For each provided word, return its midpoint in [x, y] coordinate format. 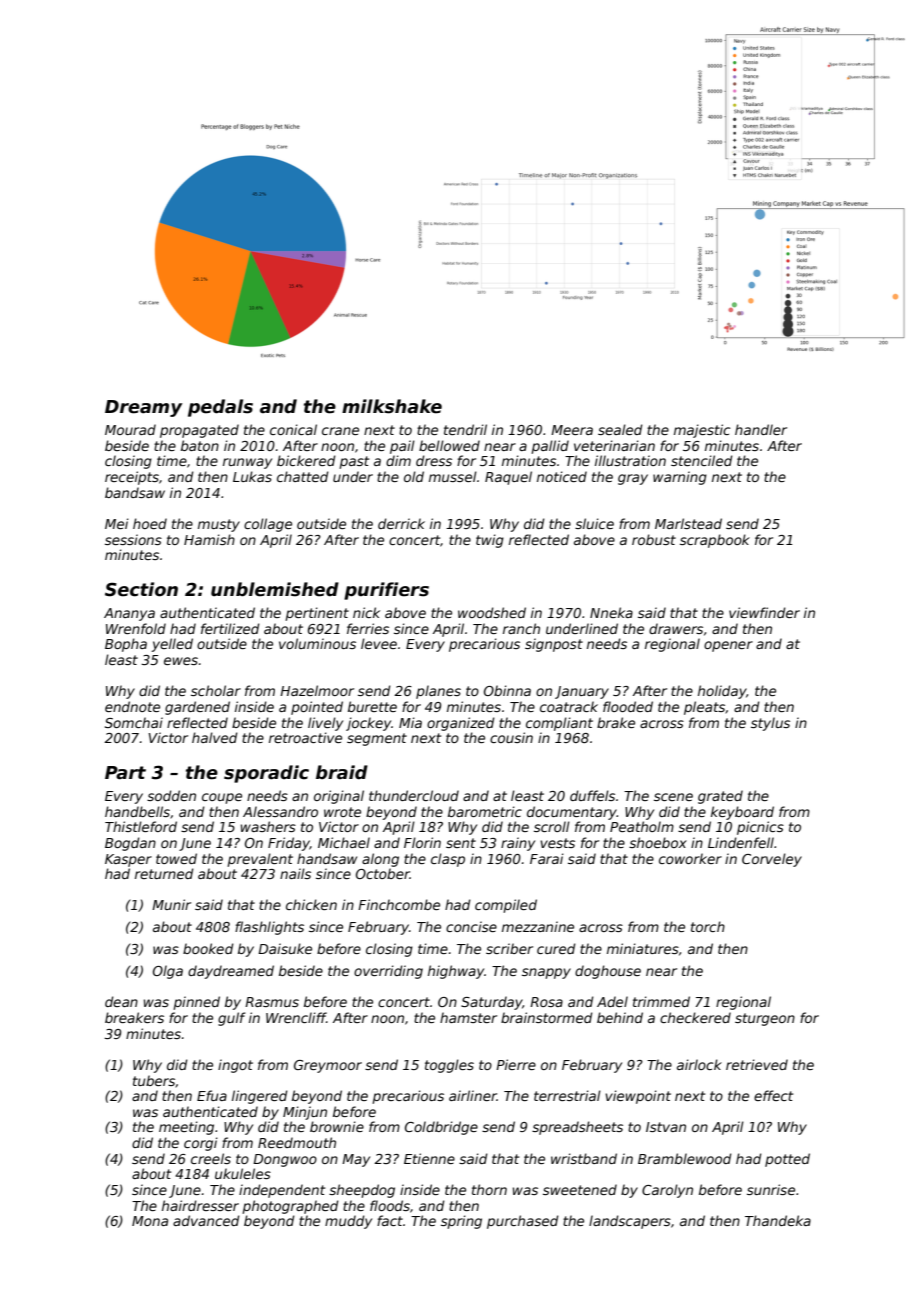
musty [219, 525]
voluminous [317, 643]
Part [125, 773]
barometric [485, 811]
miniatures [643, 948]
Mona [150, 1221]
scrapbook [715, 541]
